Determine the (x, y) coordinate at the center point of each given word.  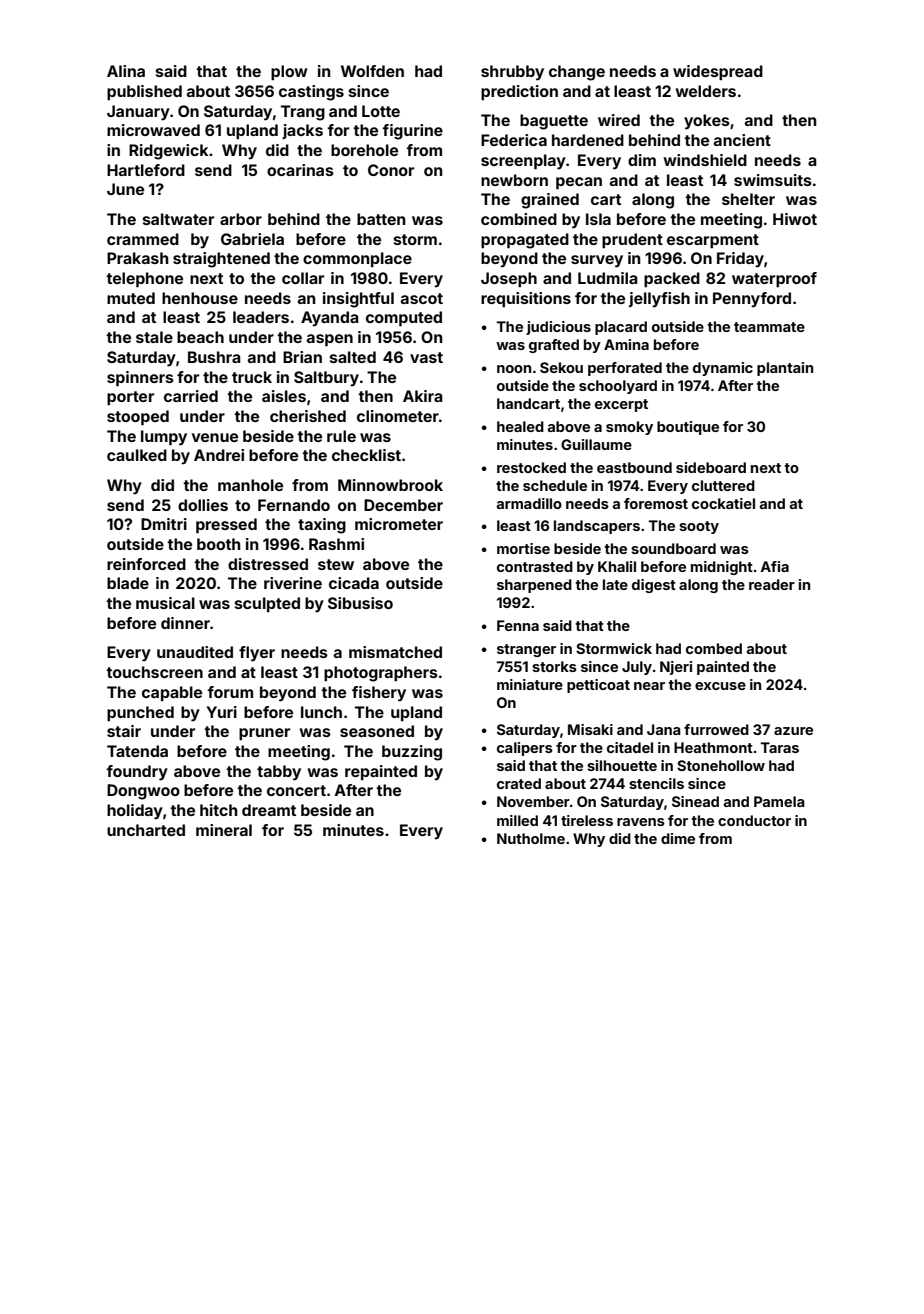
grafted (554, 346)
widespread (718, 72)
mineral (224, 830)
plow (289, 72)
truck (252, 377)
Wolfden (372, 71)
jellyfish (659, 300)
